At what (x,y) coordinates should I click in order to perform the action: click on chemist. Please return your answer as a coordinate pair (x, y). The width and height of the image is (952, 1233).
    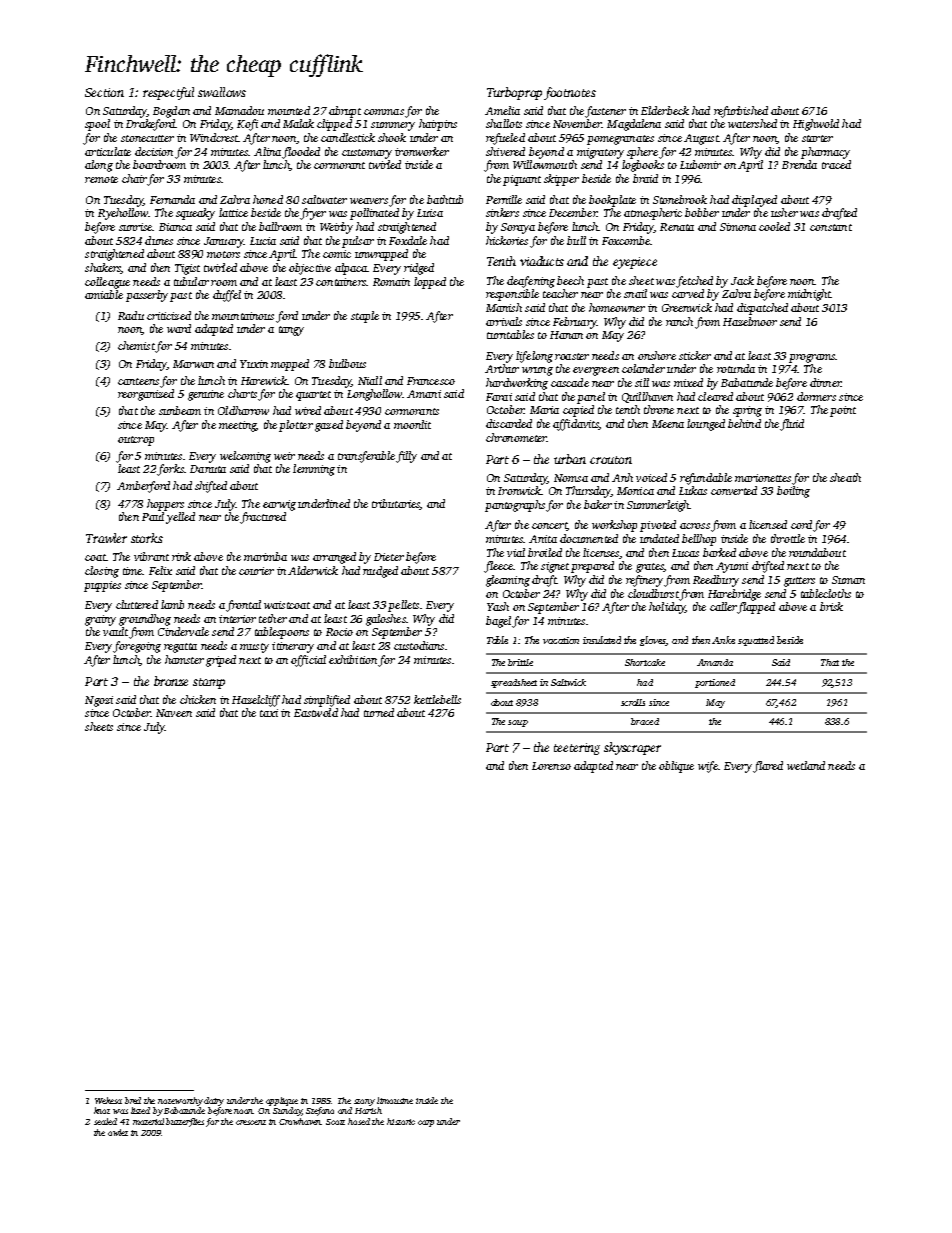
    Looking at the image, I should click on (136, 345).
